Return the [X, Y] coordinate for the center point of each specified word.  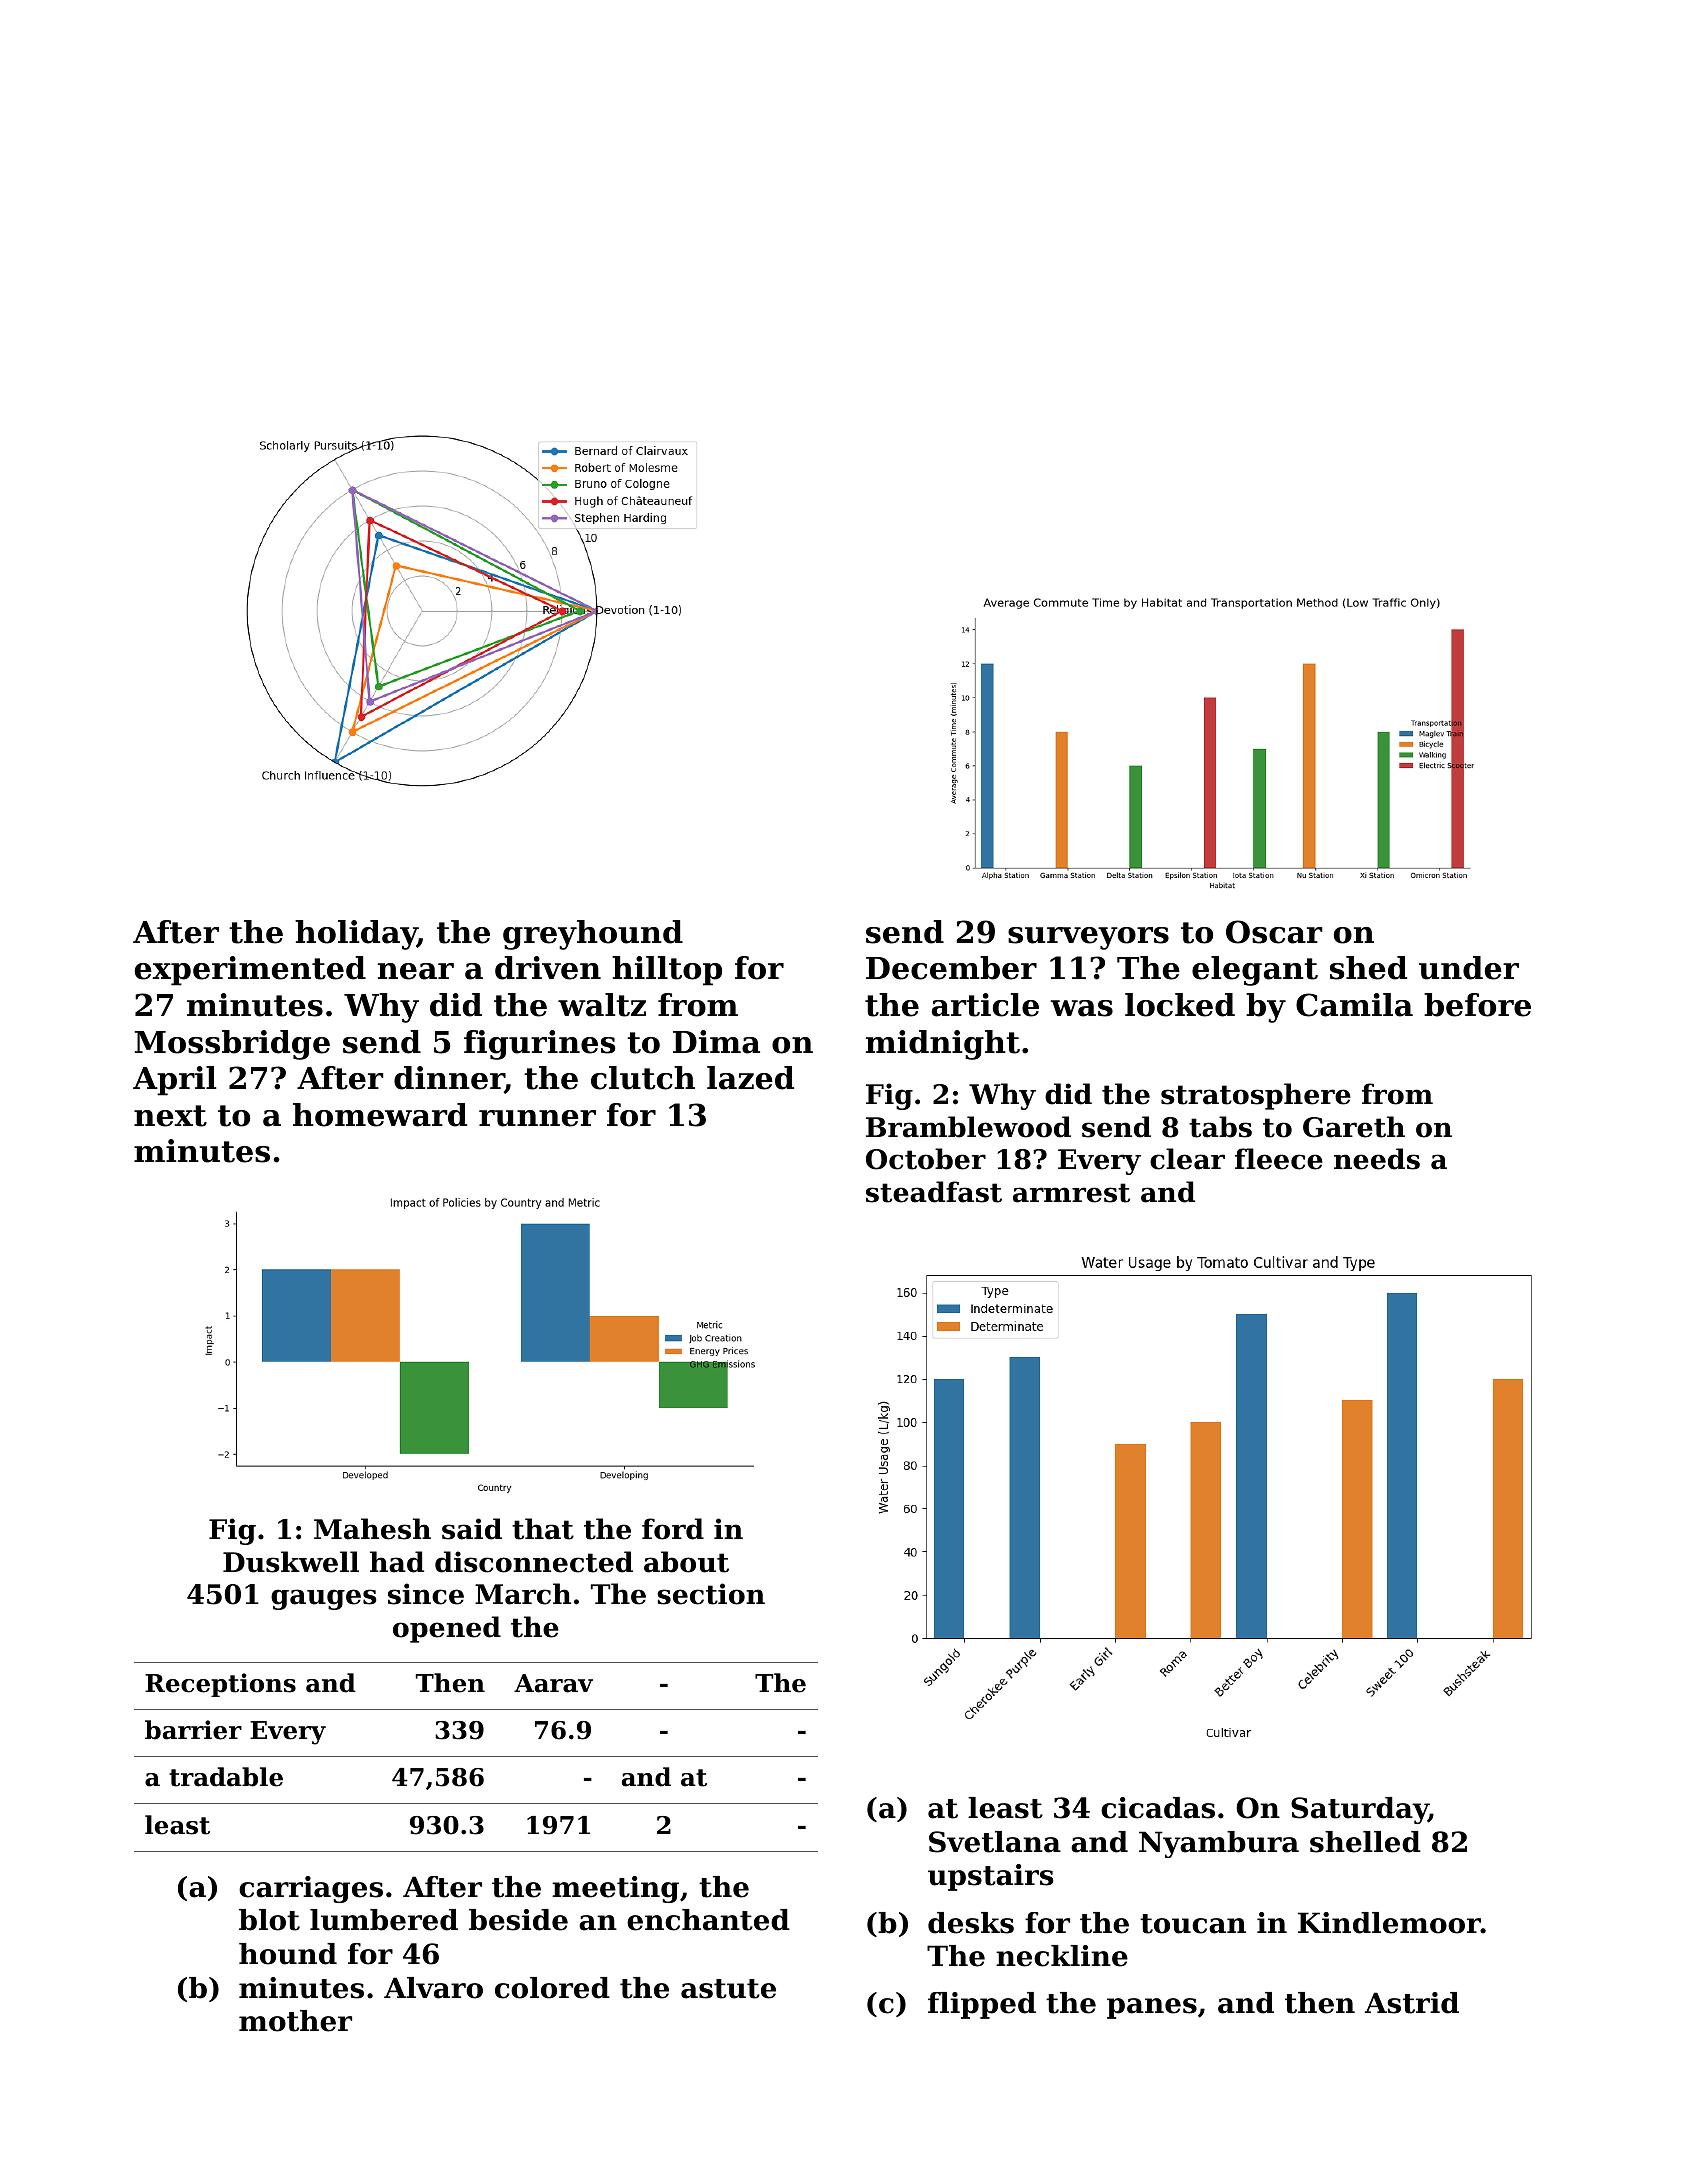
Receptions [220, 1685]
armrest [1071, 1193]
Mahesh [372, 1529]
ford [673, 1529]
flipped [982, 2005]
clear [1187, 1159]
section [711, 1594]
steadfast [934, 1192]
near [416, 971]
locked [1180, 1005]
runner [537, 1118]
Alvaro [433, 1988]
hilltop [667, 971]
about [686, 1562]
